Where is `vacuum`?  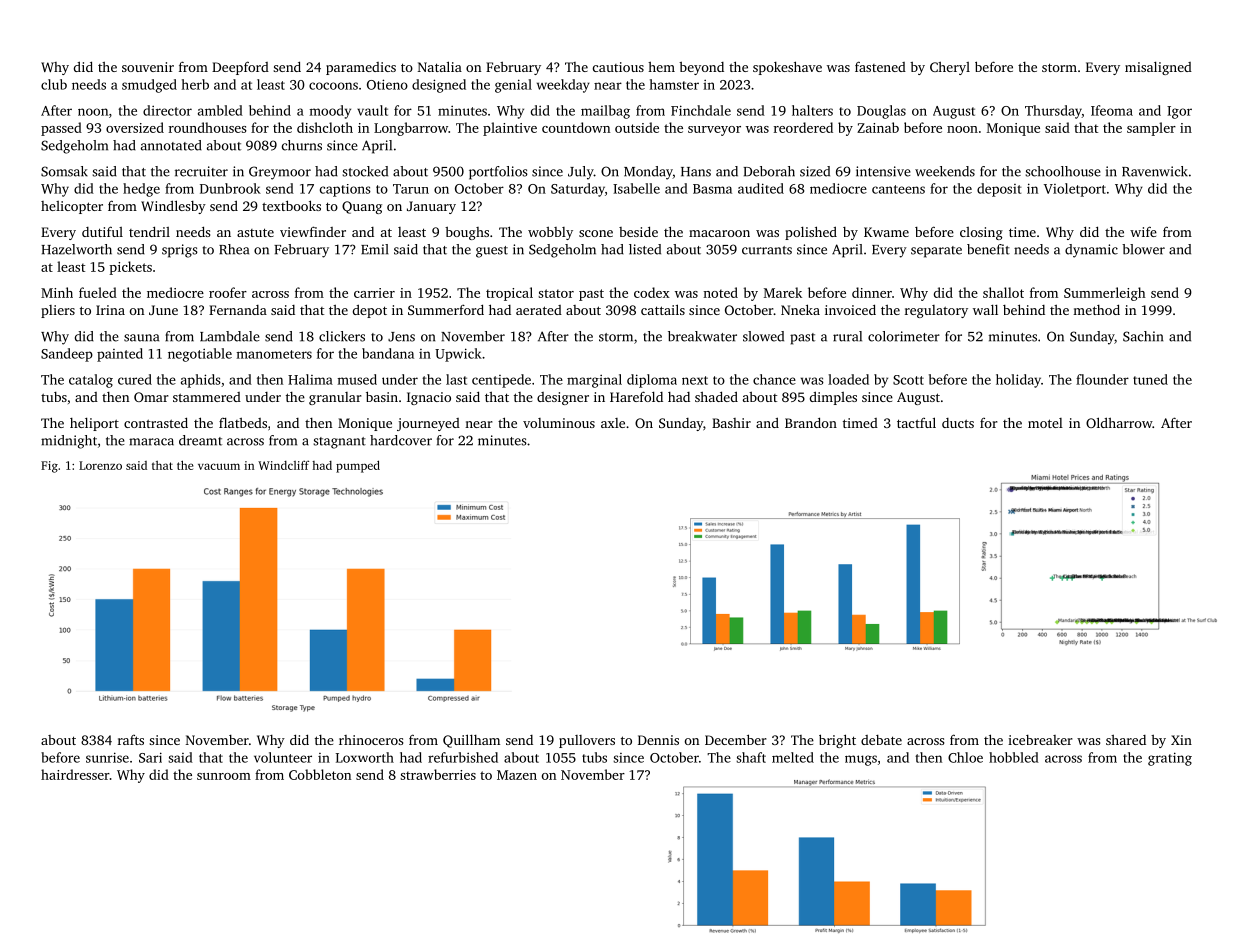 vacuum is located at coordinates (219, 466).
